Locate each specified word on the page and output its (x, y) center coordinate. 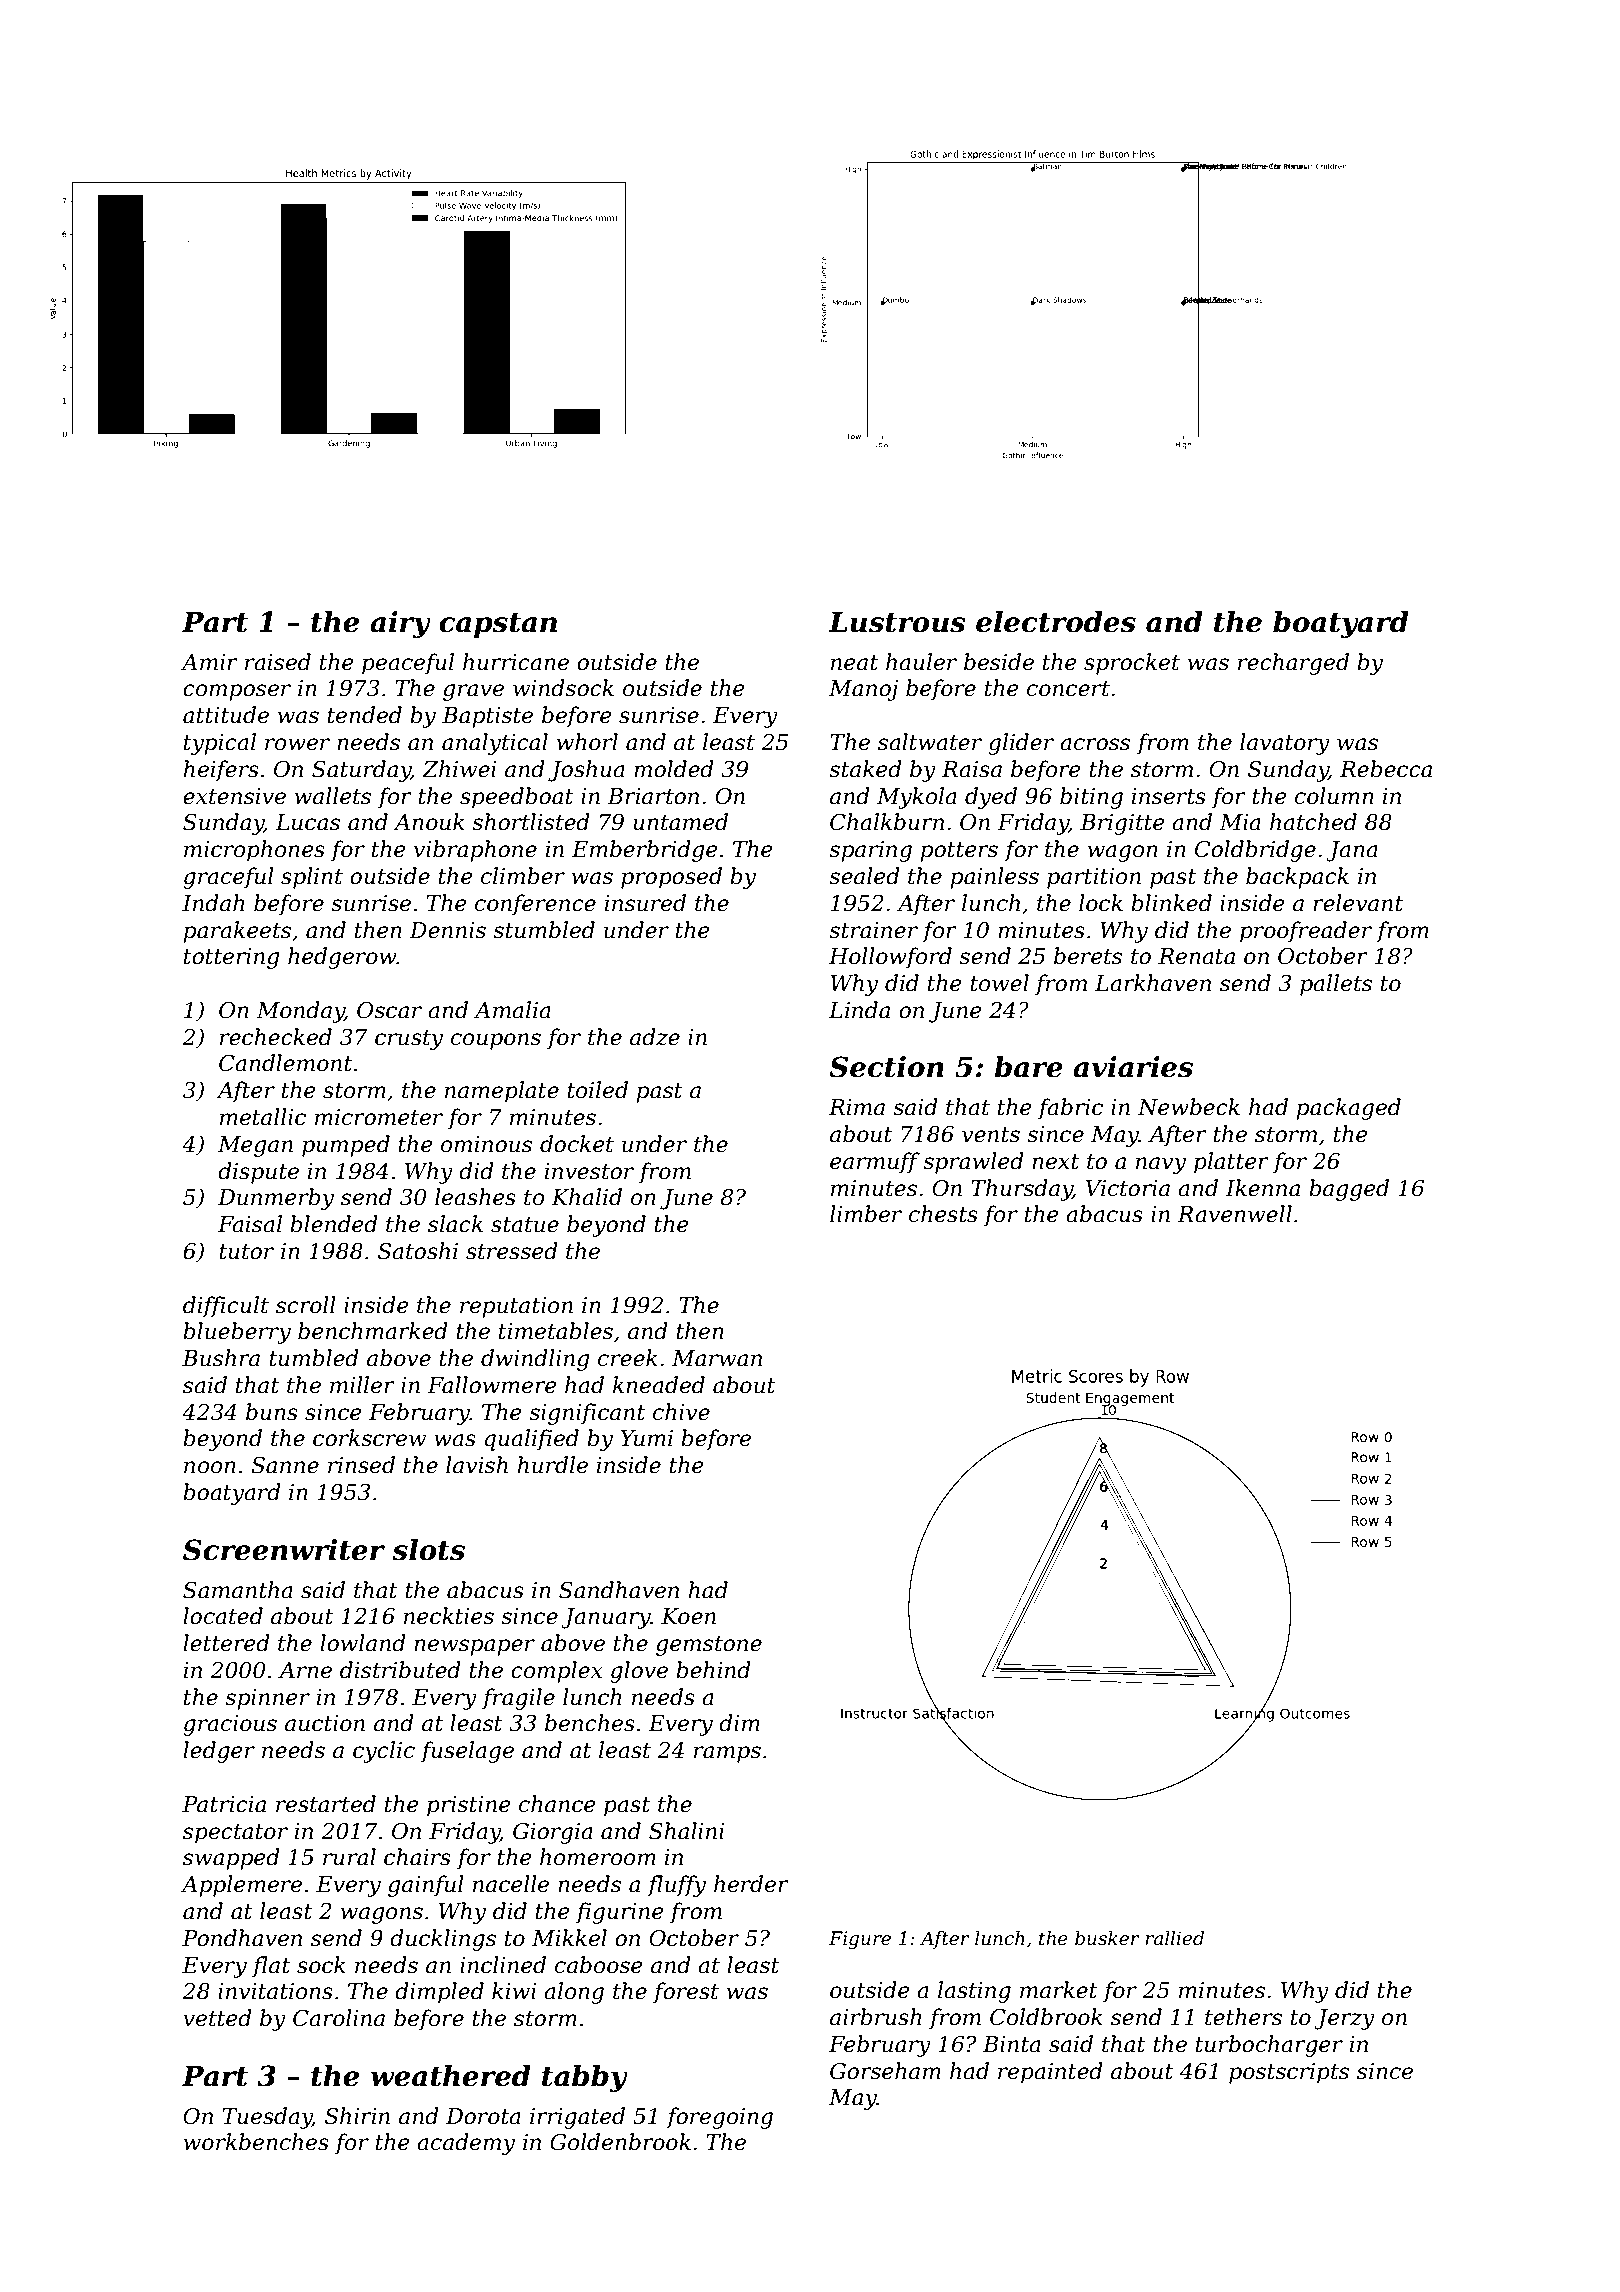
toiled (597, 1090)
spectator (235, 1834)
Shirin (357, 2116)
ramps (727, 1754)
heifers (221, 771)
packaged (1348, 1109)
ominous (486, 1144)
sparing (870, 851)
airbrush (876, 2017)
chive (681, 1412)
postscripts (1289, 2073)
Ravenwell (1234, 1214)
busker (1107, 1938)
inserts (1169, 796)
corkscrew (369, 1438)
